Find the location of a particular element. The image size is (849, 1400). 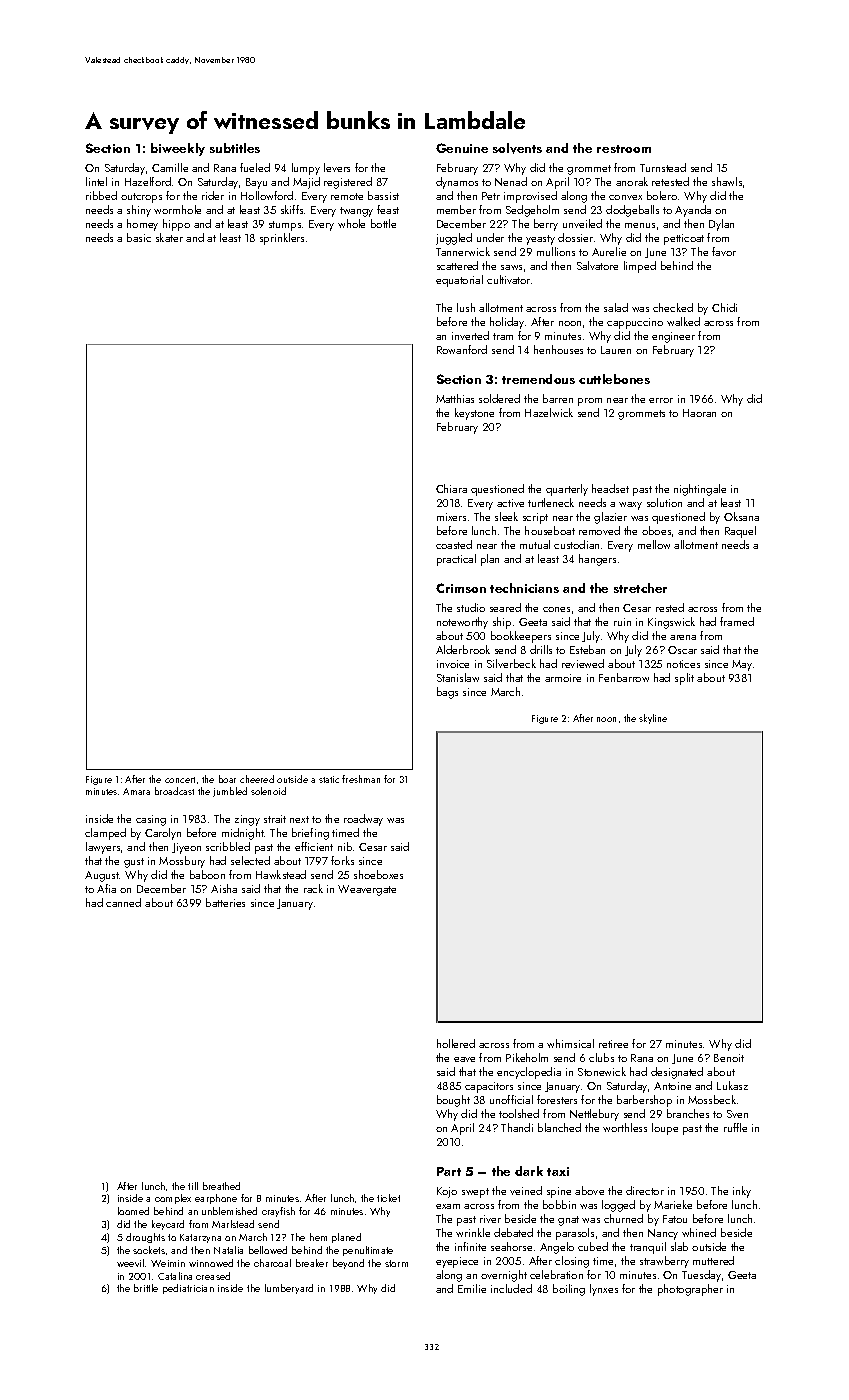

Chiara is located at coordinates (451, 488).
